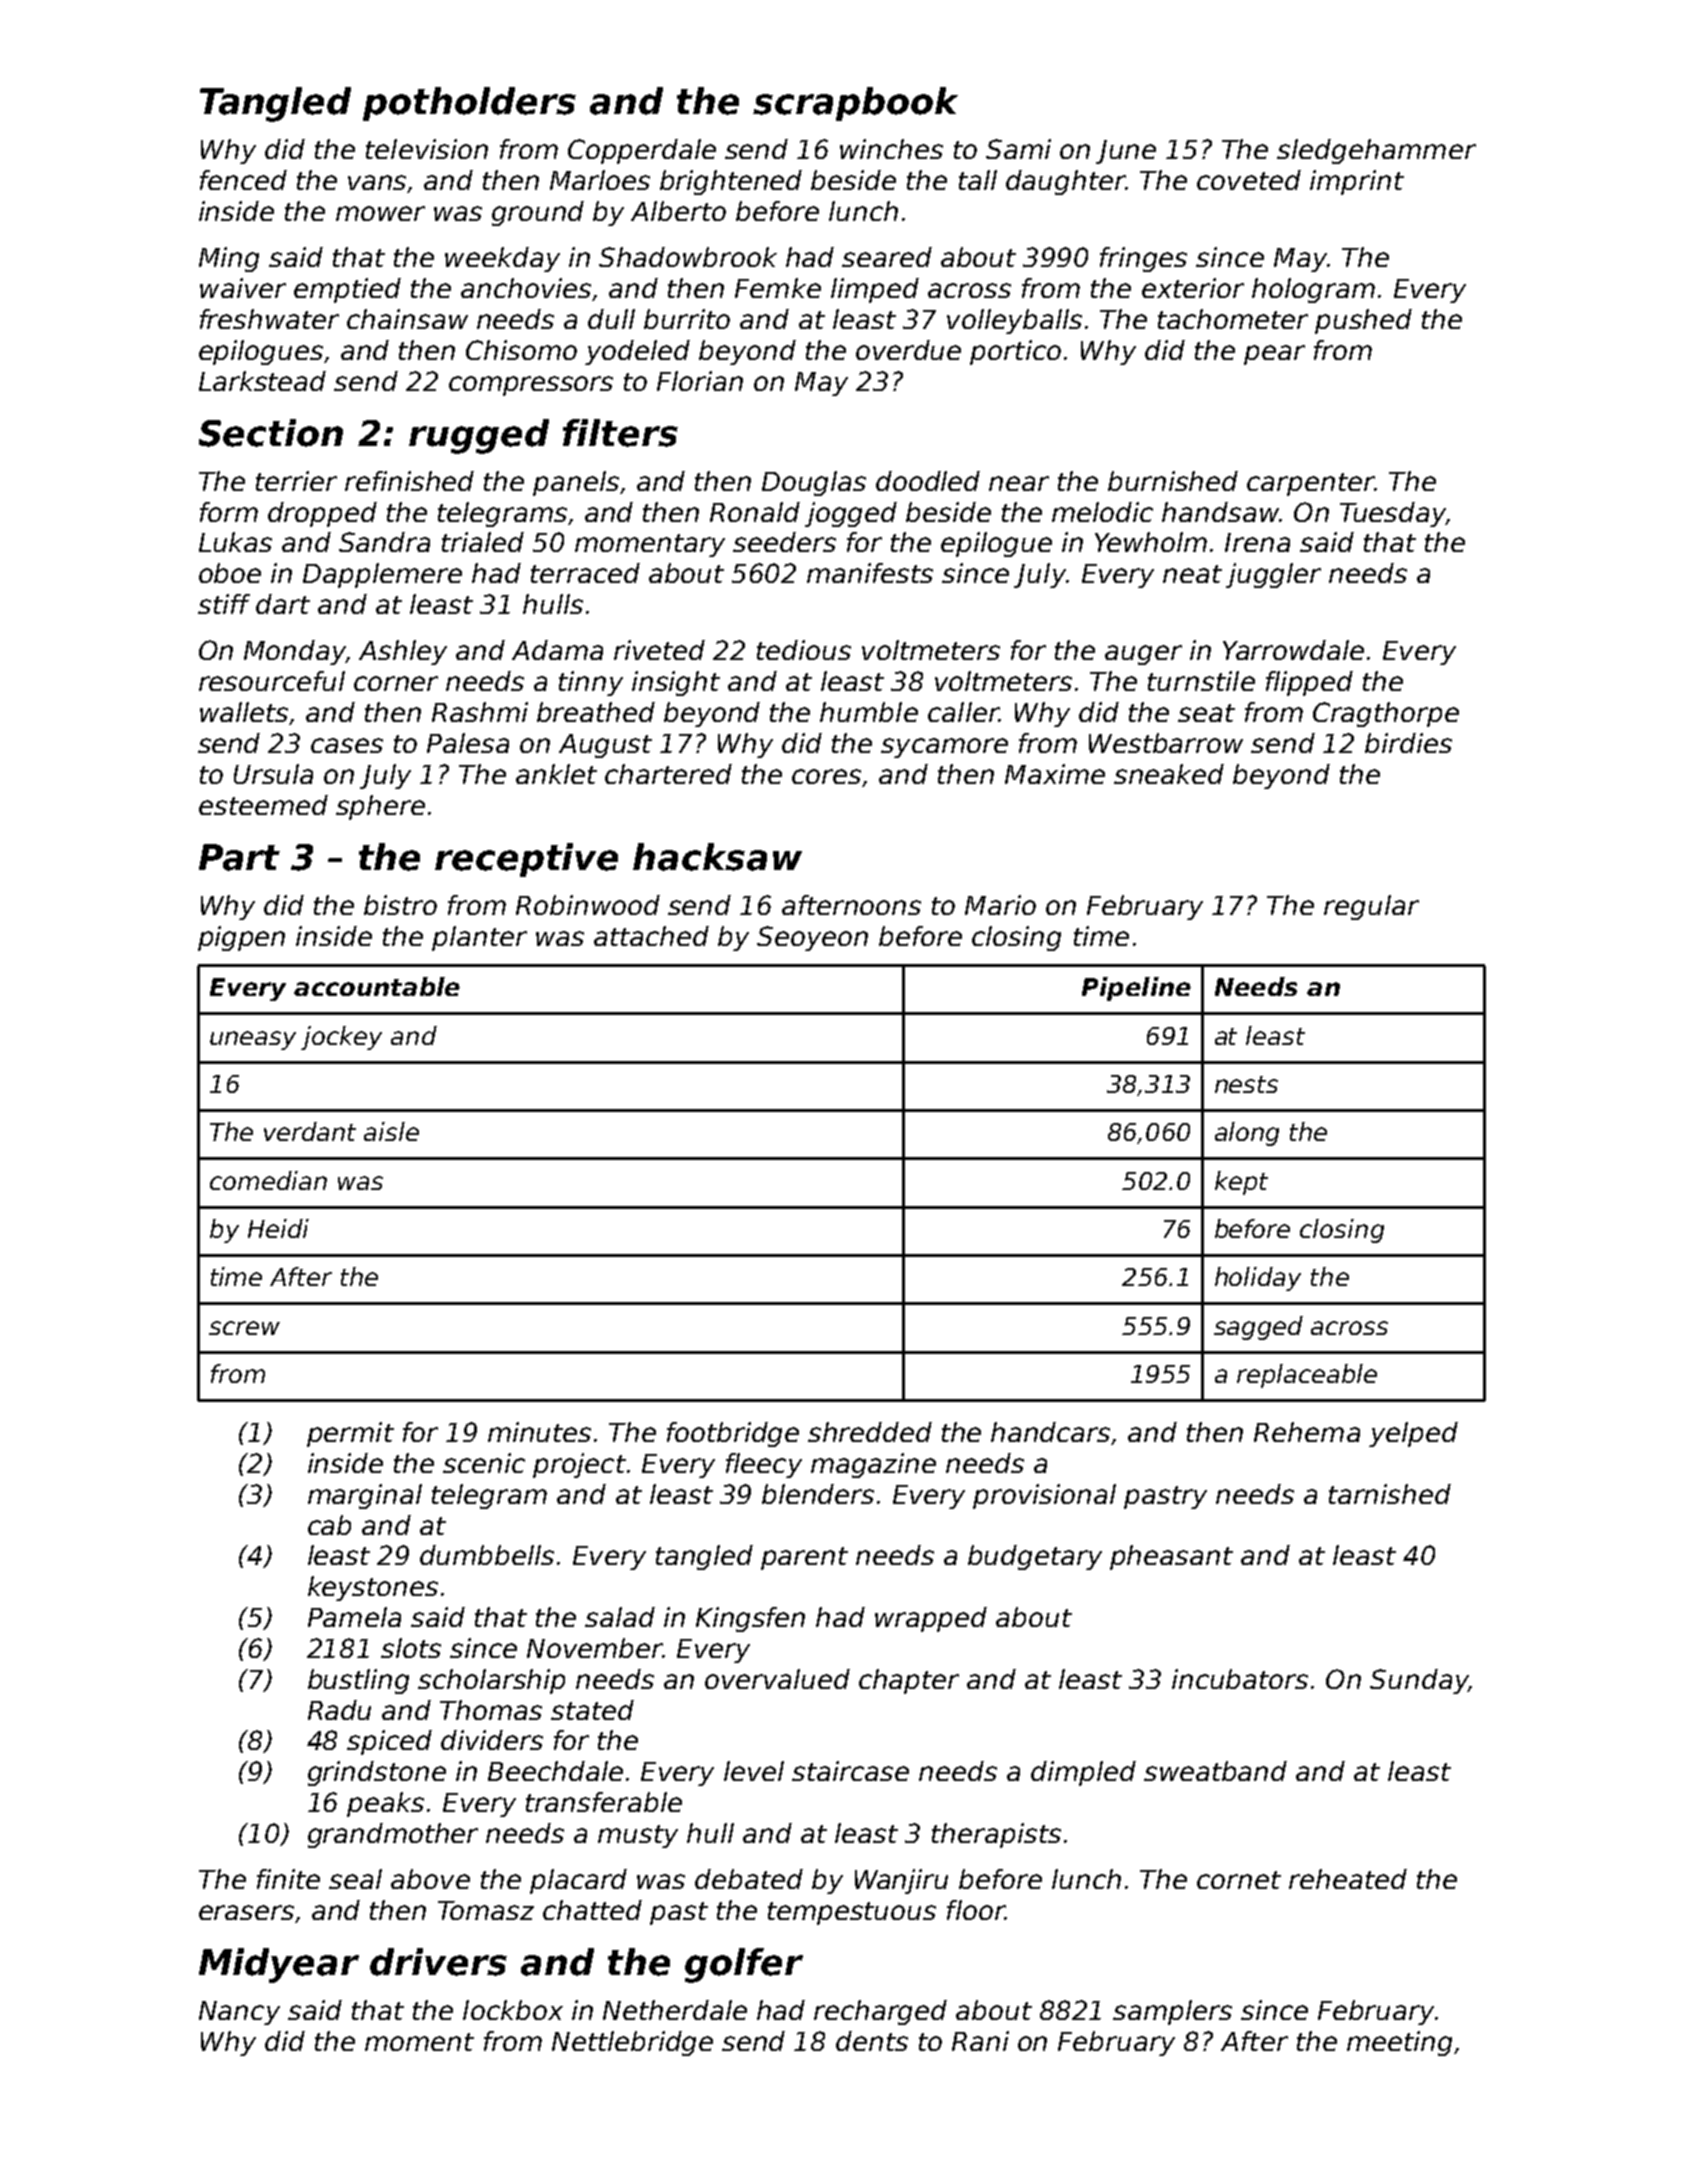 This screenshot has height=2178, width=1683. Describe the element at coordinates (1419, 1681) in the screenshot. I see `Sunday` at that location.
